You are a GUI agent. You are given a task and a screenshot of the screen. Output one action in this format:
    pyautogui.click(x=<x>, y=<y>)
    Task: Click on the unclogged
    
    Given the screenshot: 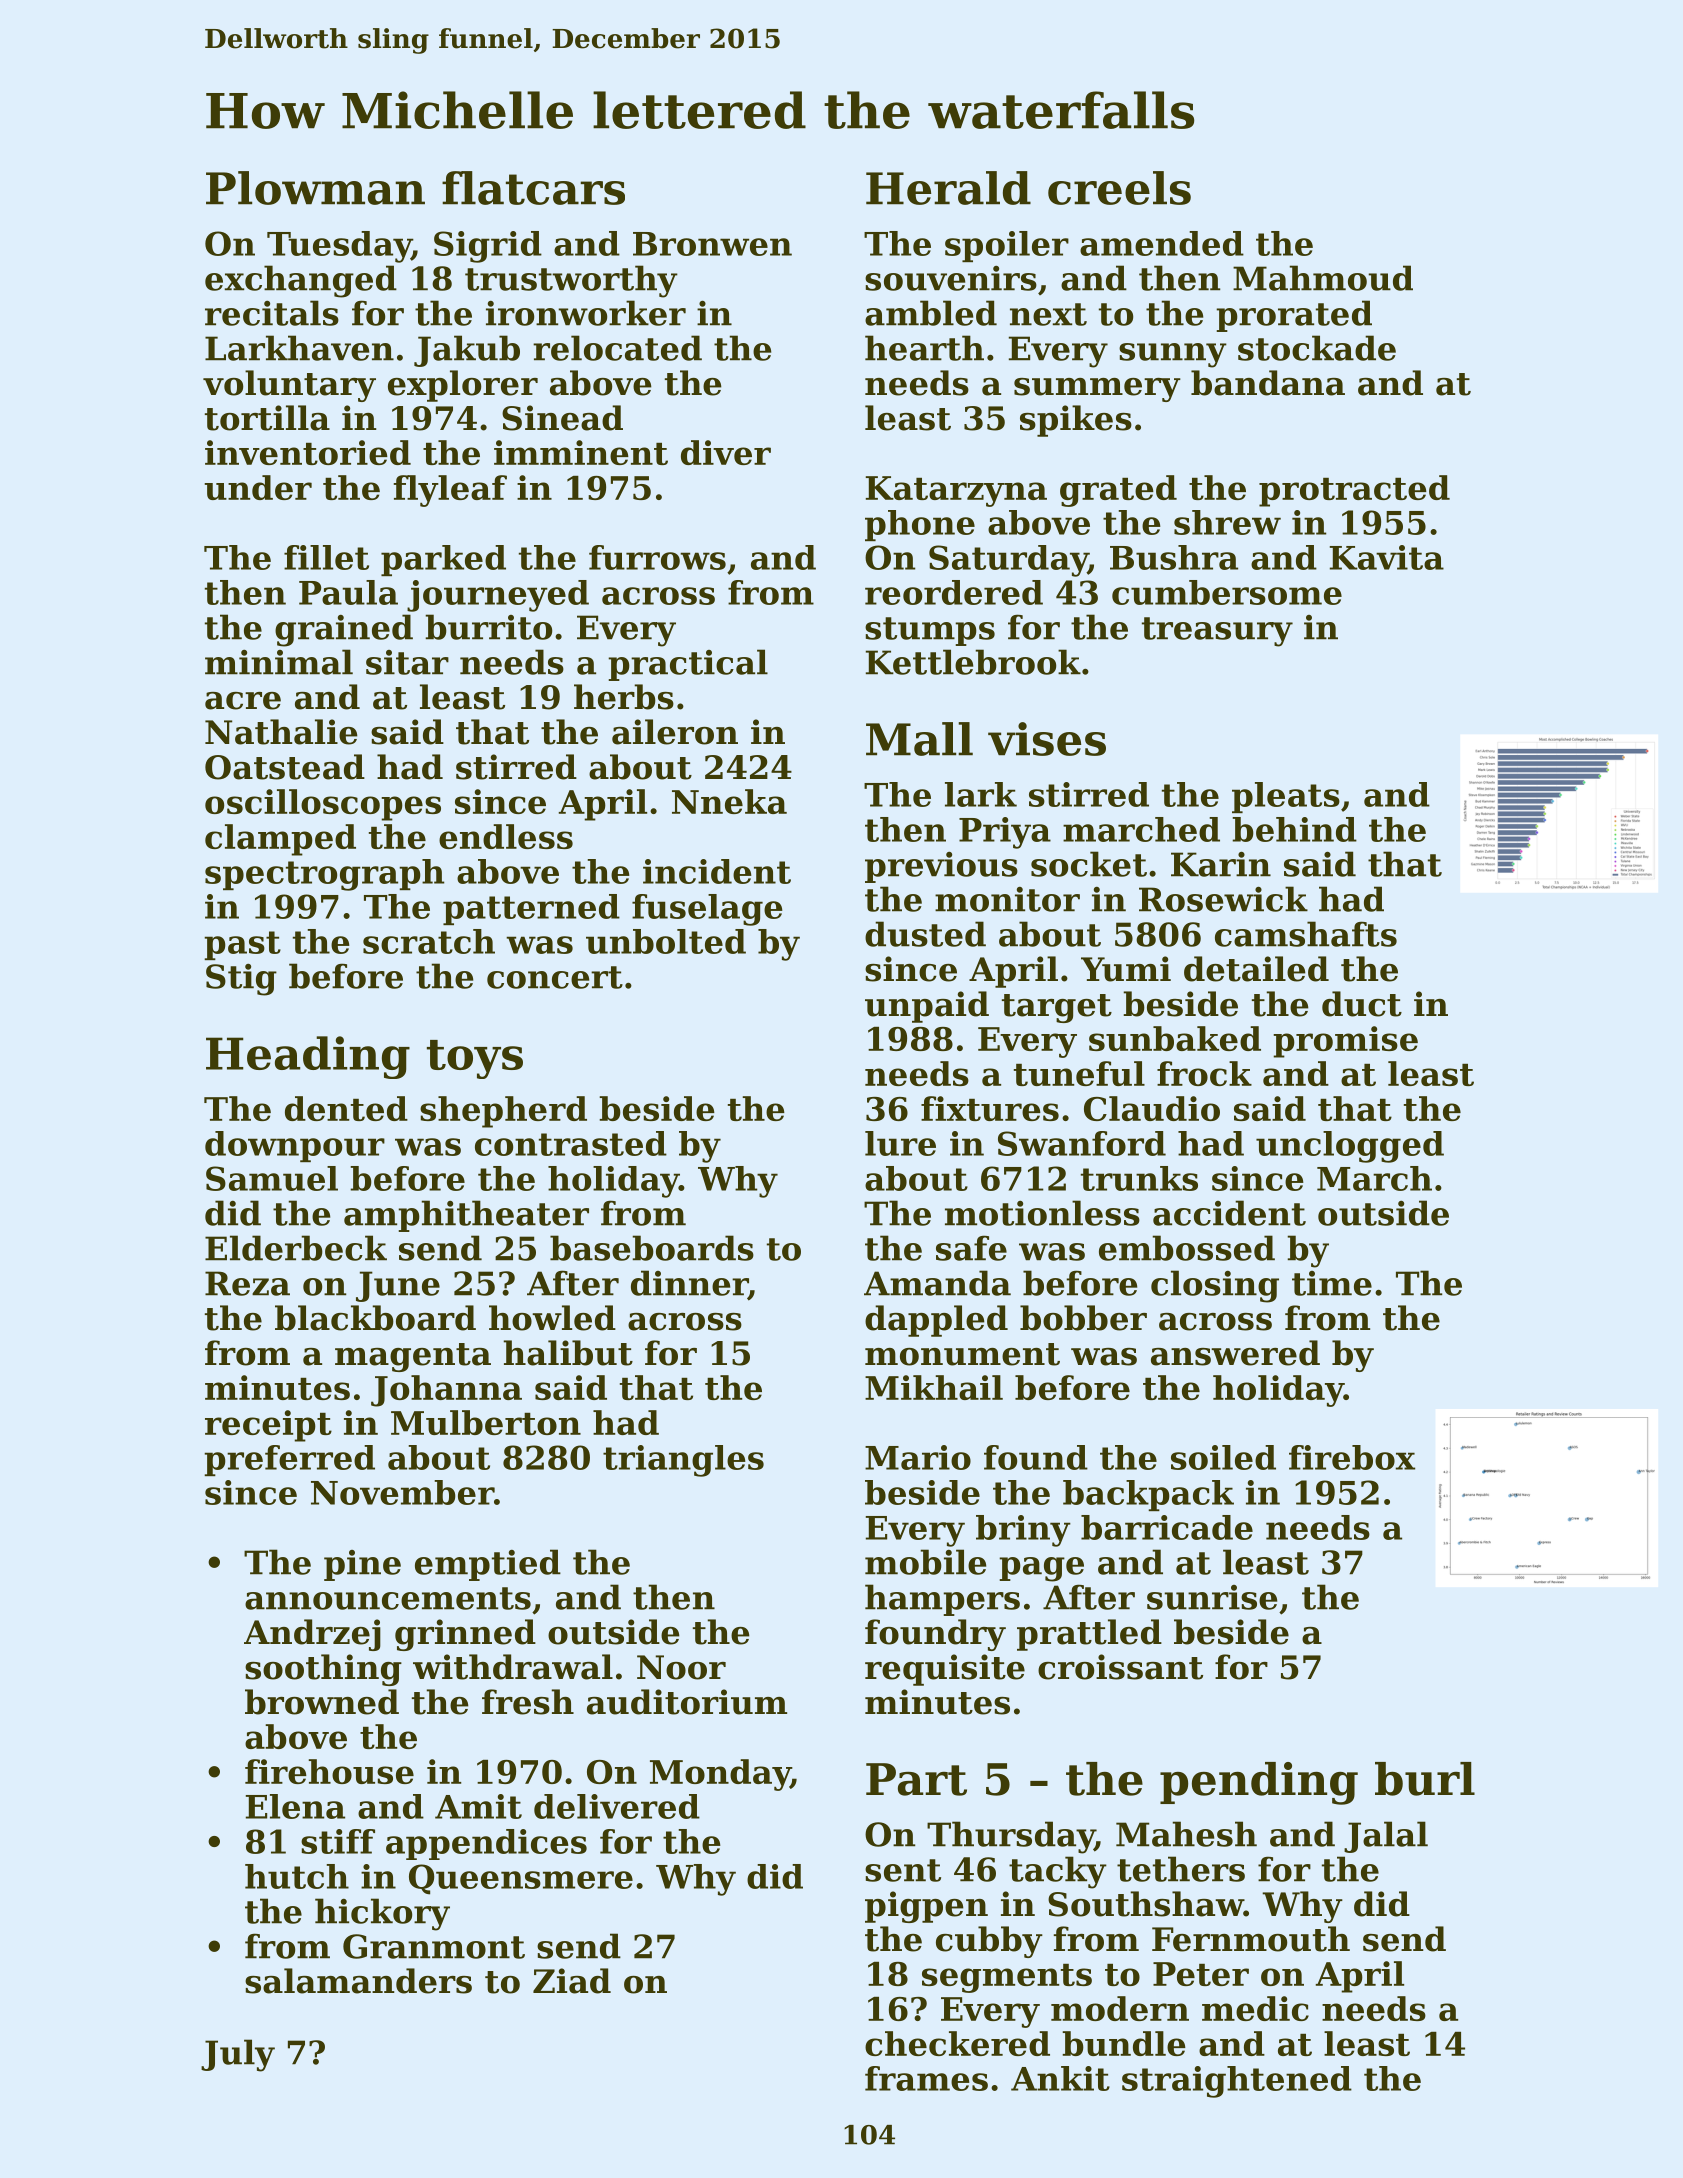 What is the action you would take?
    pyautogui.click(x=1350, y=1147)
